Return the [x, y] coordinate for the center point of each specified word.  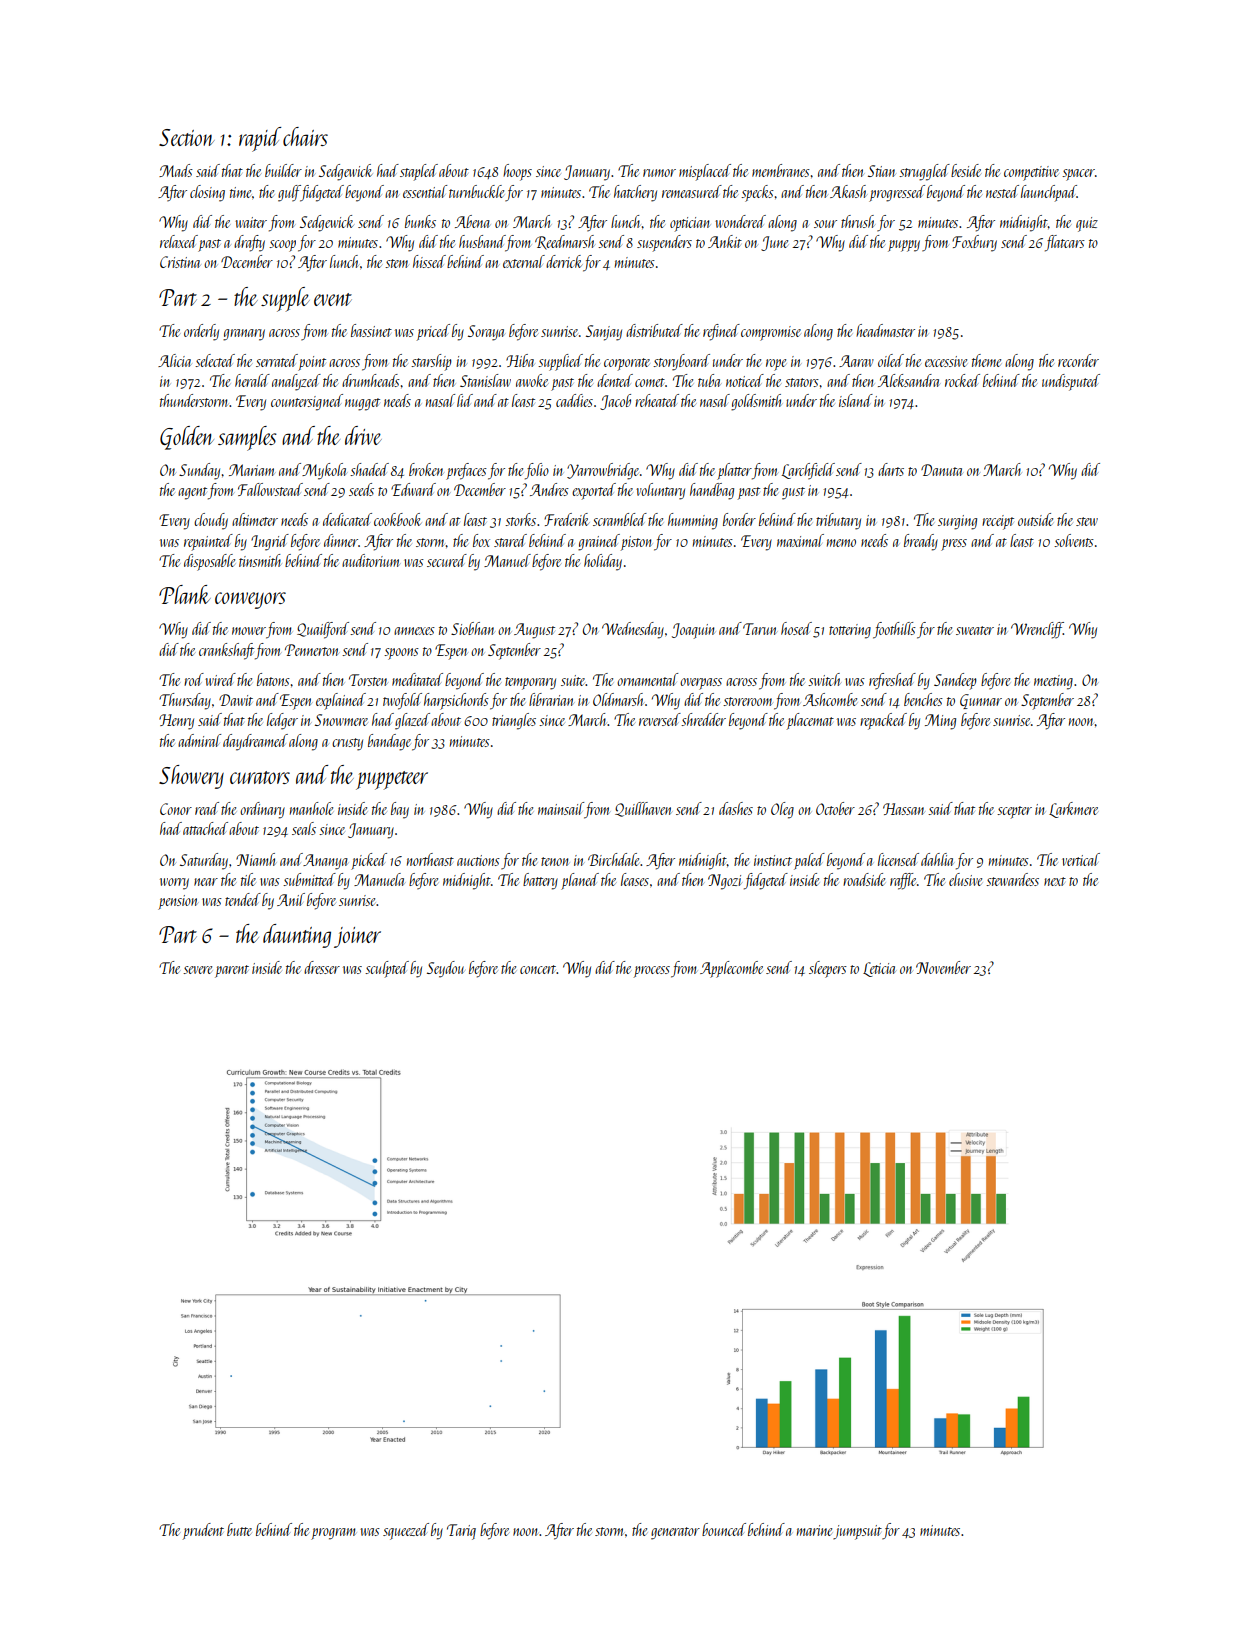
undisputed [1071, 382]
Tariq [461, 1532]
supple [285, 299]
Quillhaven [643, 809]
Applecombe [731, 969]
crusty [347, 744]
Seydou [445, 969]
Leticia [879, 969]
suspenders [664, 243]
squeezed [406, 1531]
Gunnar [981, 701]
